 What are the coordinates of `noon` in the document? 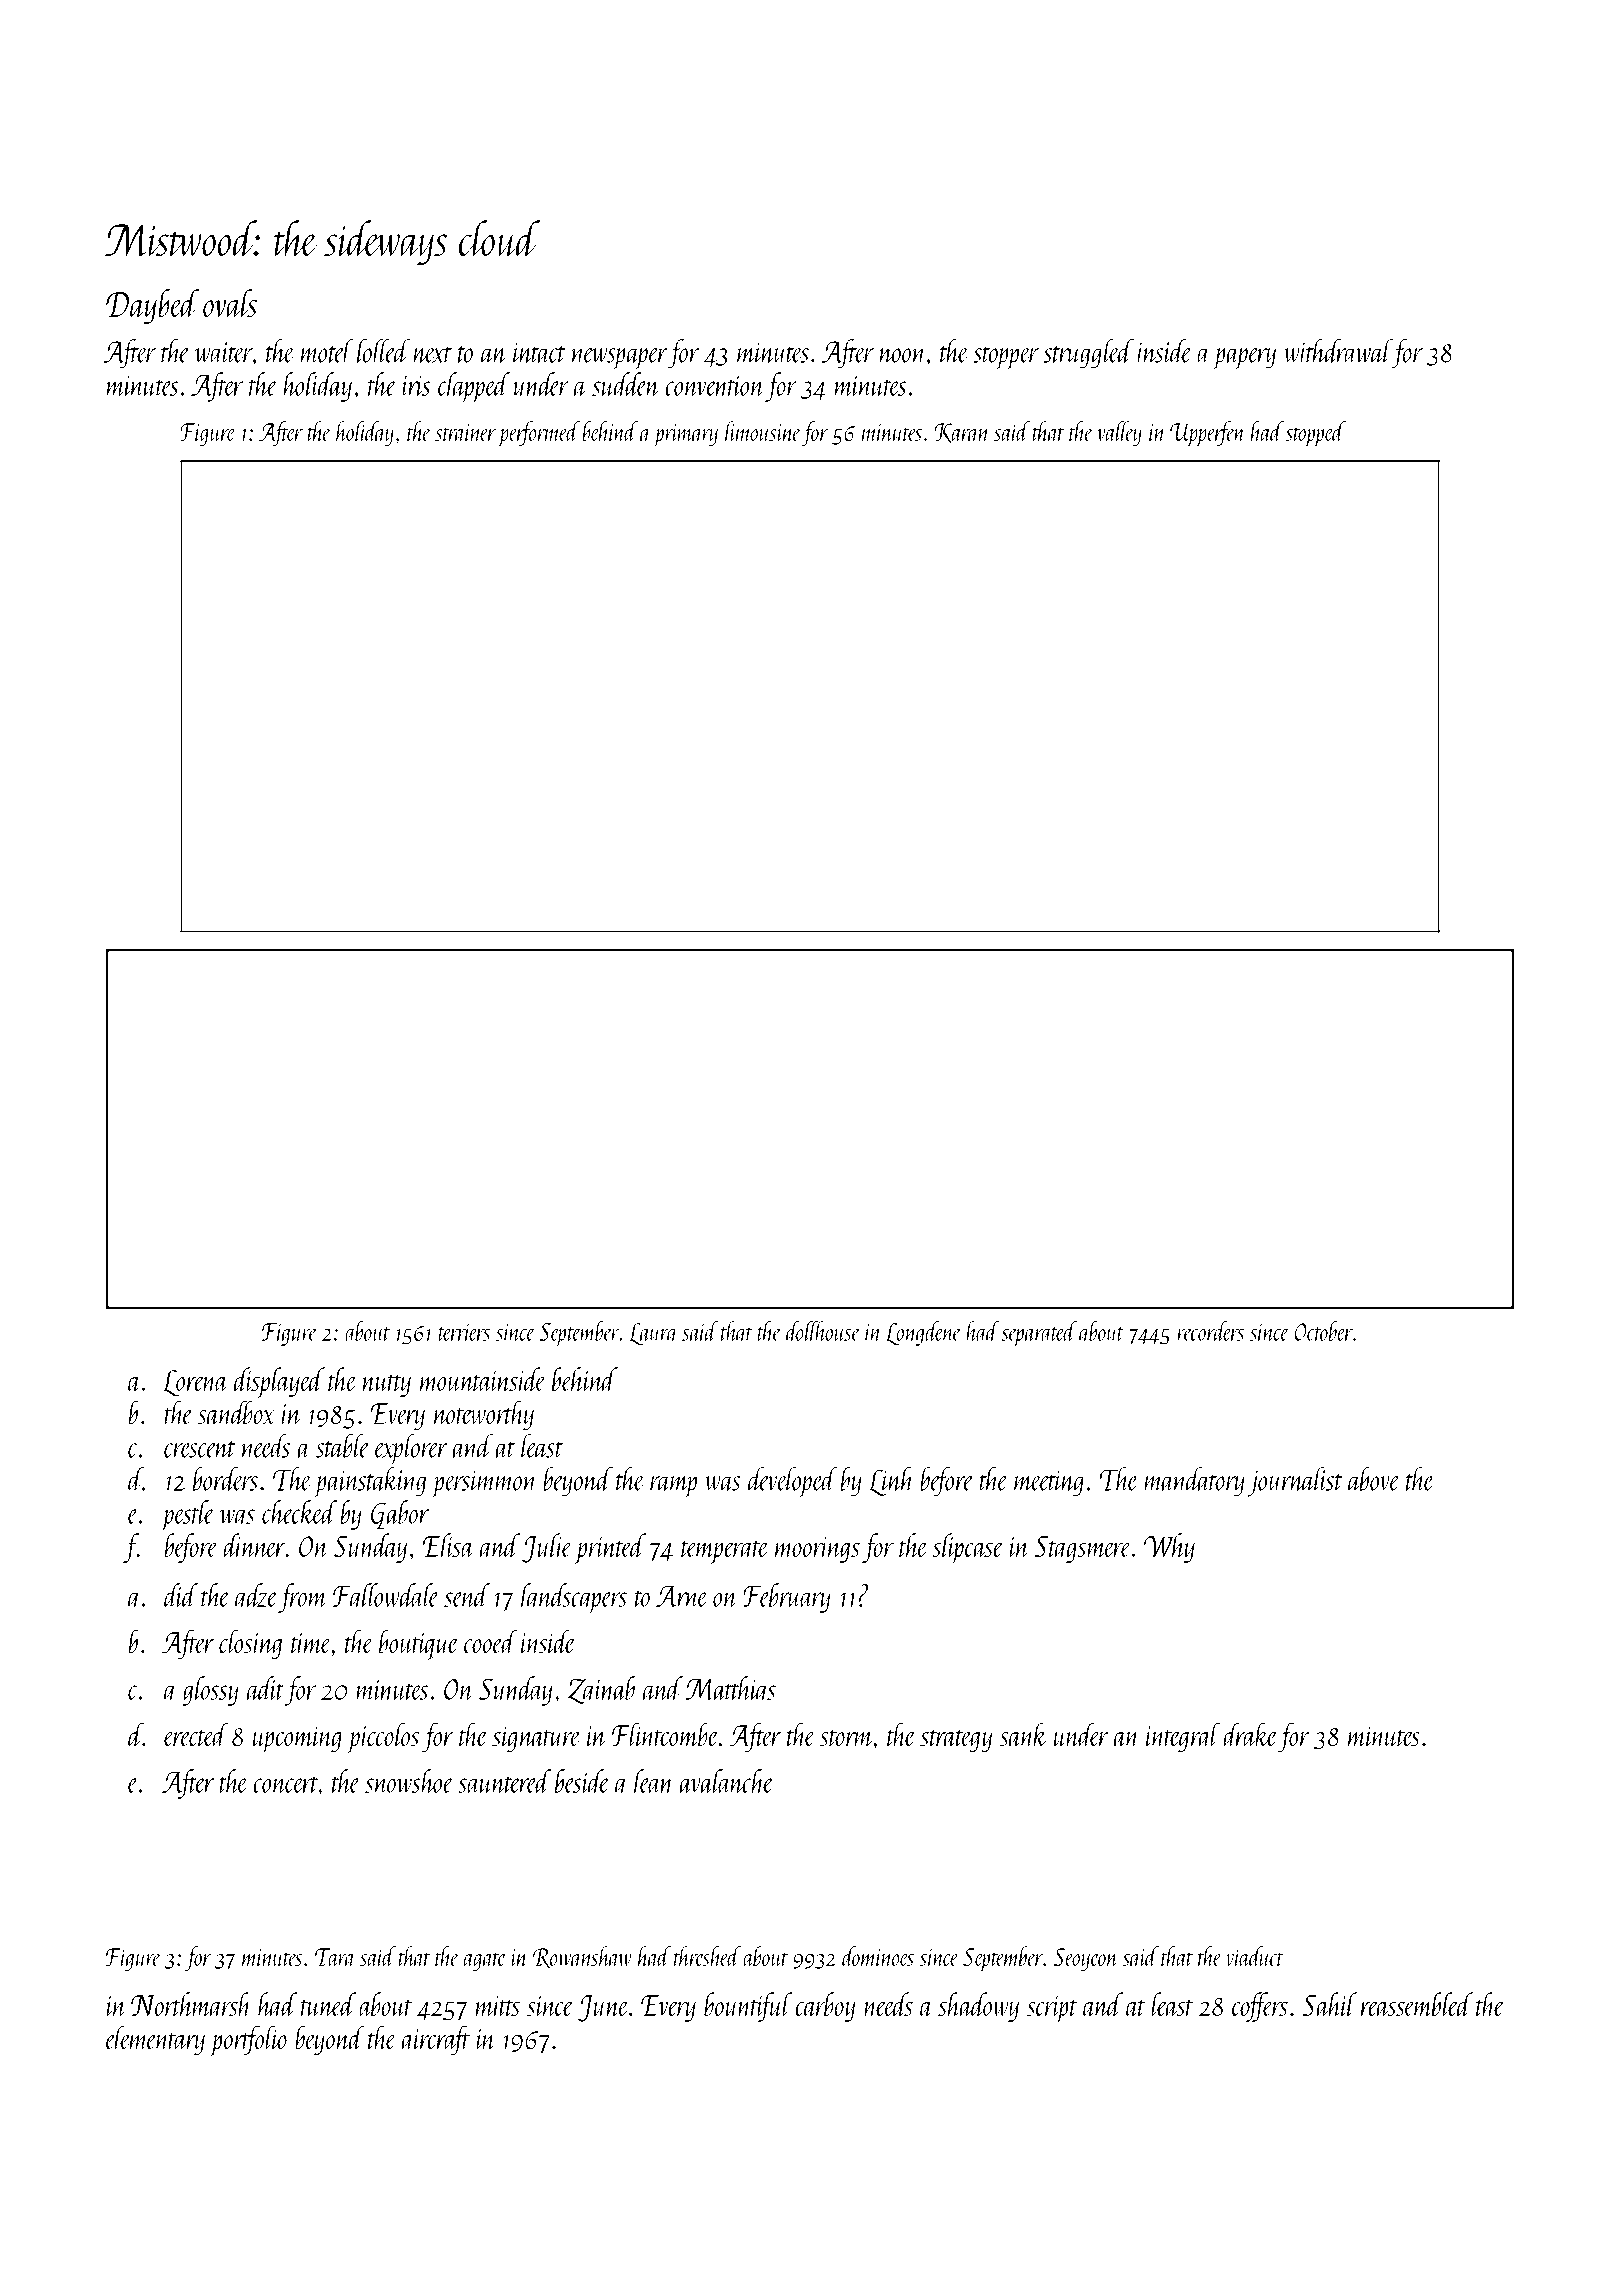 It's located at (903, 355).
